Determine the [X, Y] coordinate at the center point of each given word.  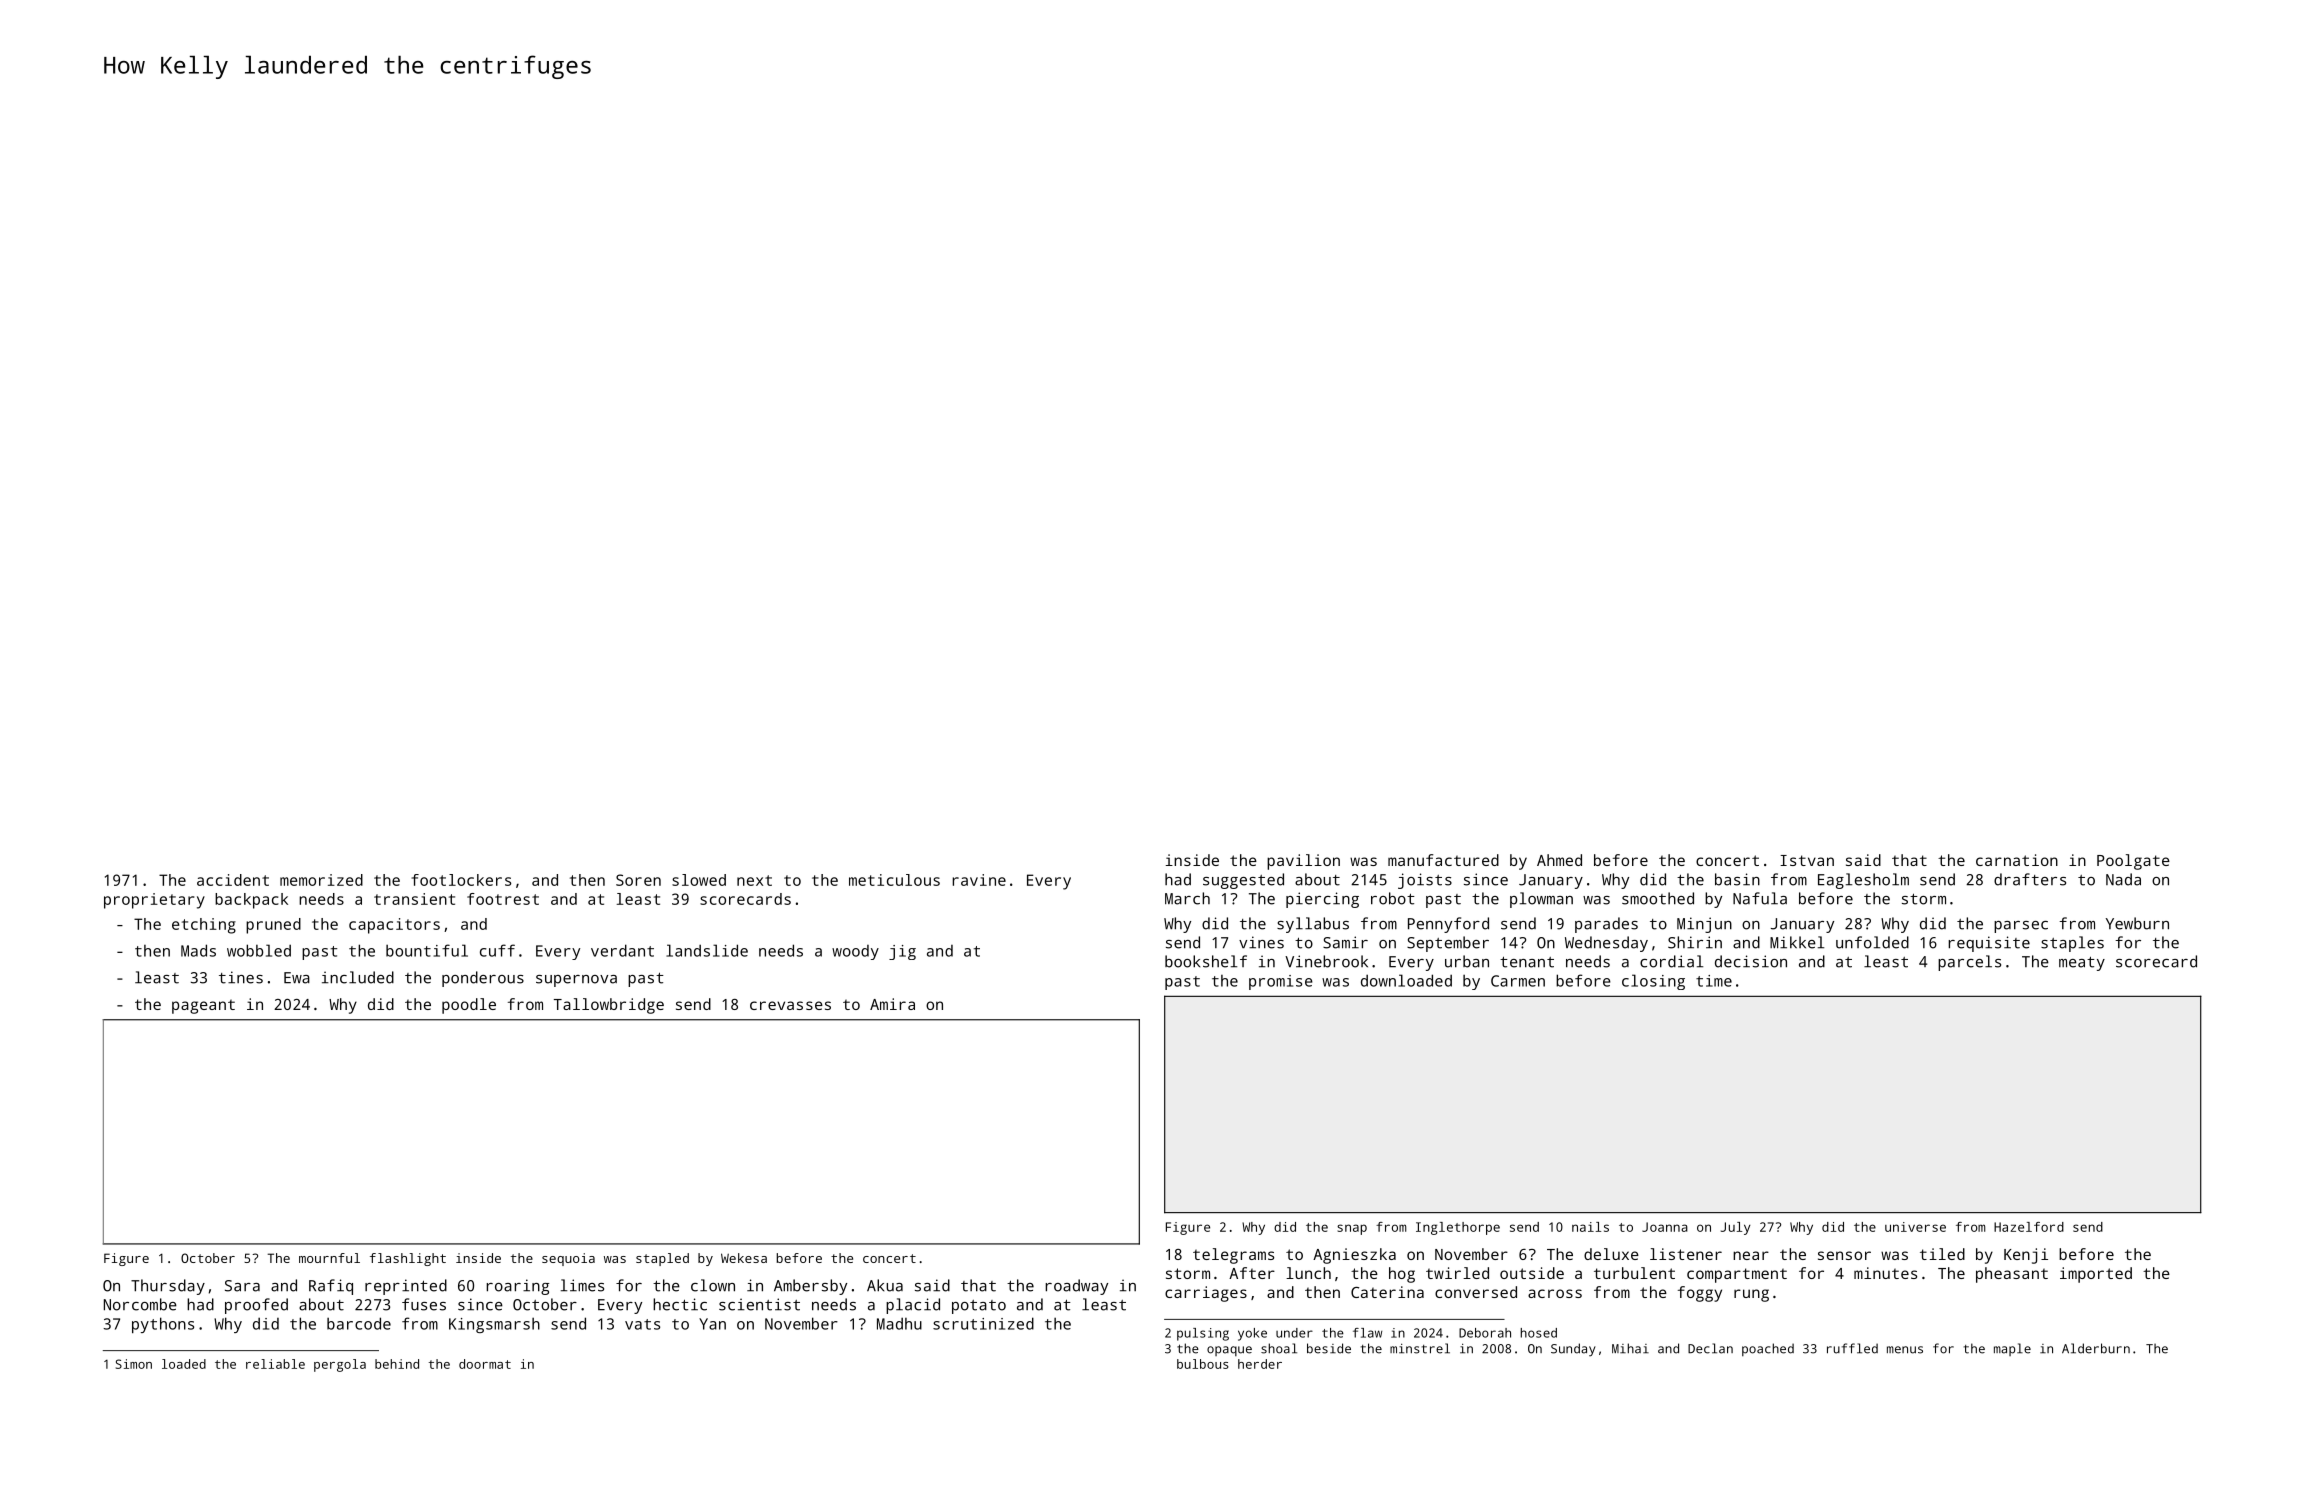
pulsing [1203, 1334]
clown [713, 1285]
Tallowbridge [609, 1006]
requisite [1989, 944]
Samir [1345, 942]
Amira [892, 1004]
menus [1905, 1350]
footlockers [461, 880]
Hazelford [2029, 1227]
